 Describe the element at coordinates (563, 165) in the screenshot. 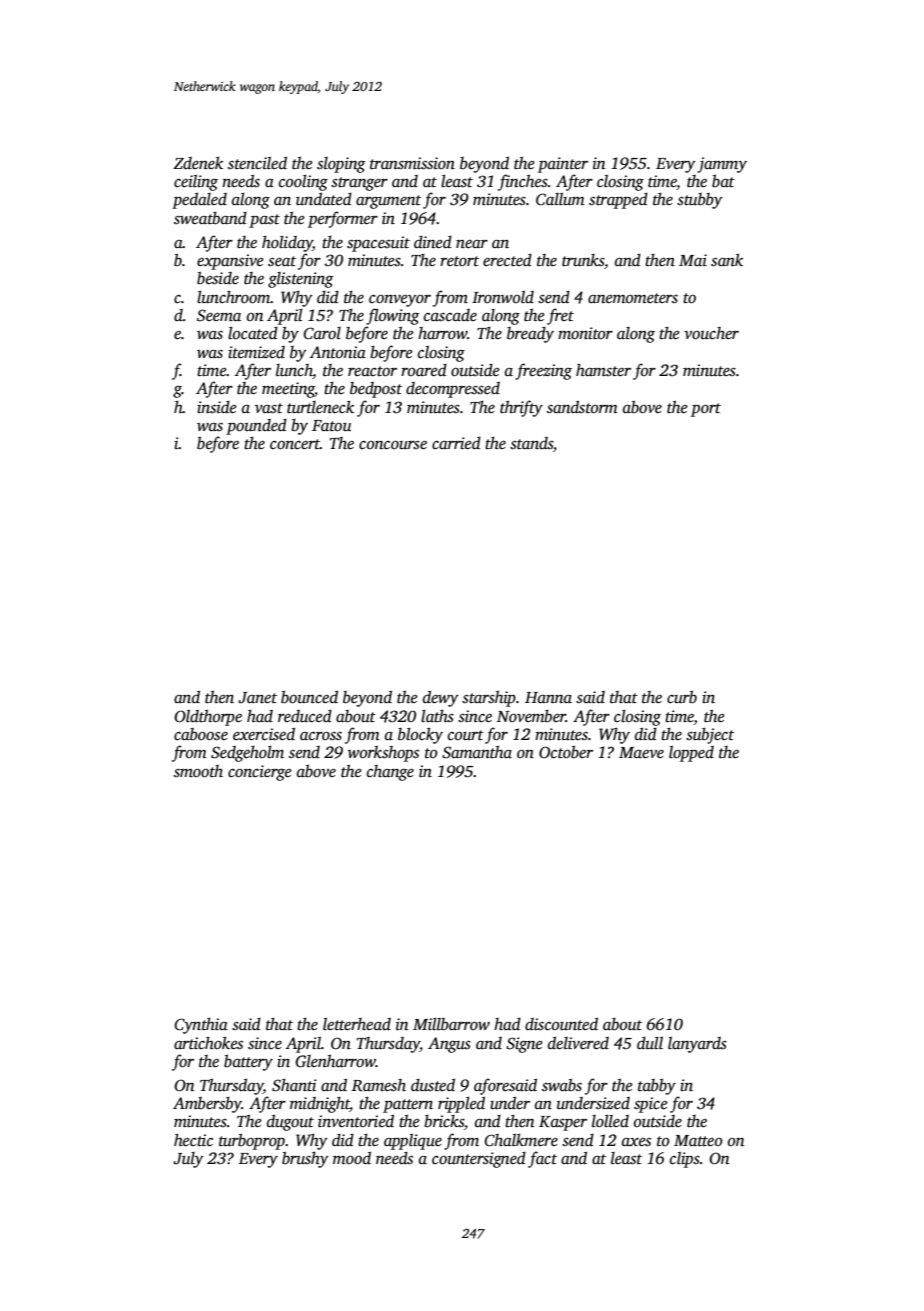

I see `painter` at that location.
